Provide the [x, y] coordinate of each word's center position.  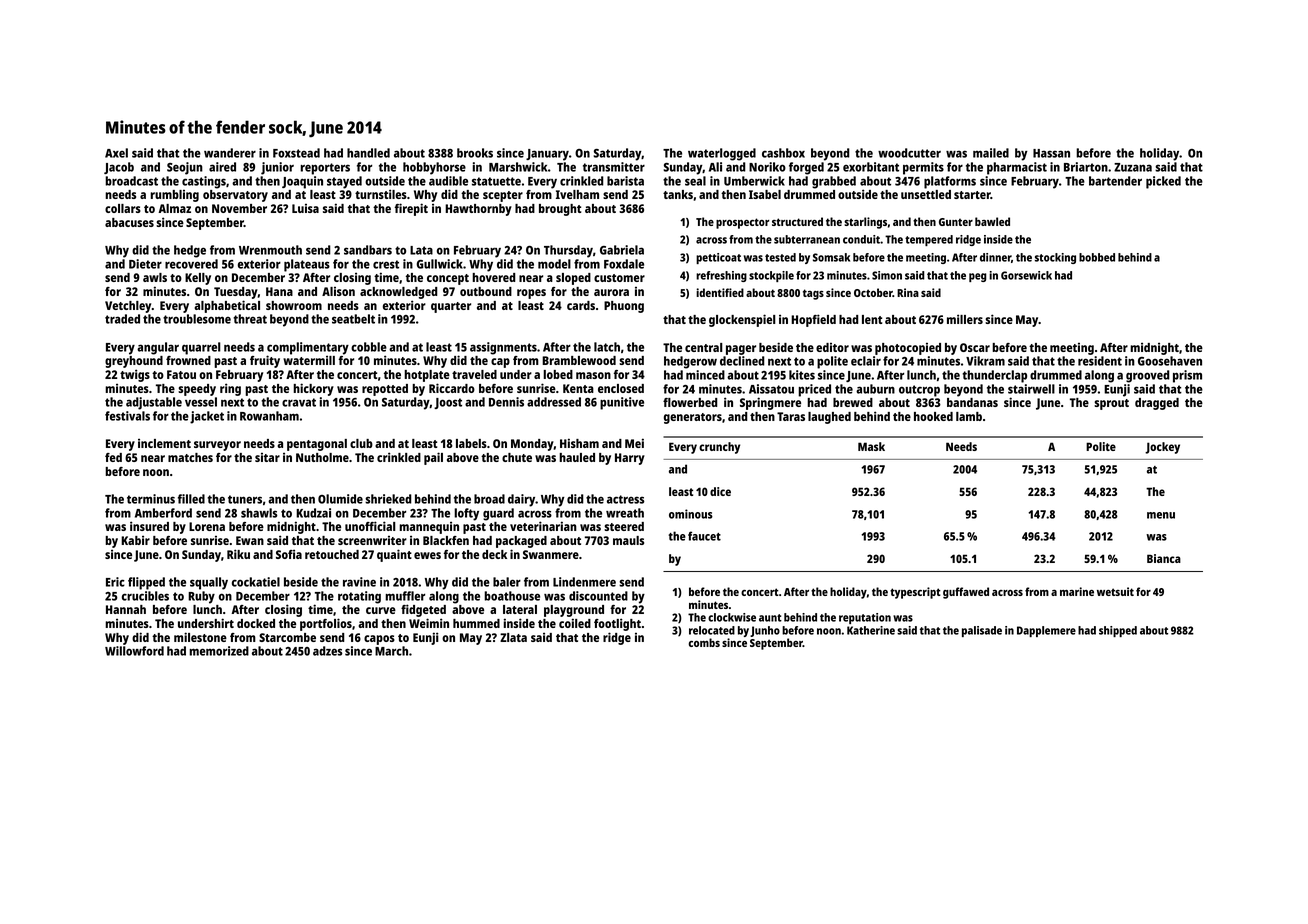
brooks [475, 153]
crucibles [145, 596]
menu [1161, 515]
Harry [630, 459]
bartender [1115, 181]
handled [368, 153]
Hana [279, 291]
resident [1100, 361]
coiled [575, 623]
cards [581, 305]
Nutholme [322, 457]
